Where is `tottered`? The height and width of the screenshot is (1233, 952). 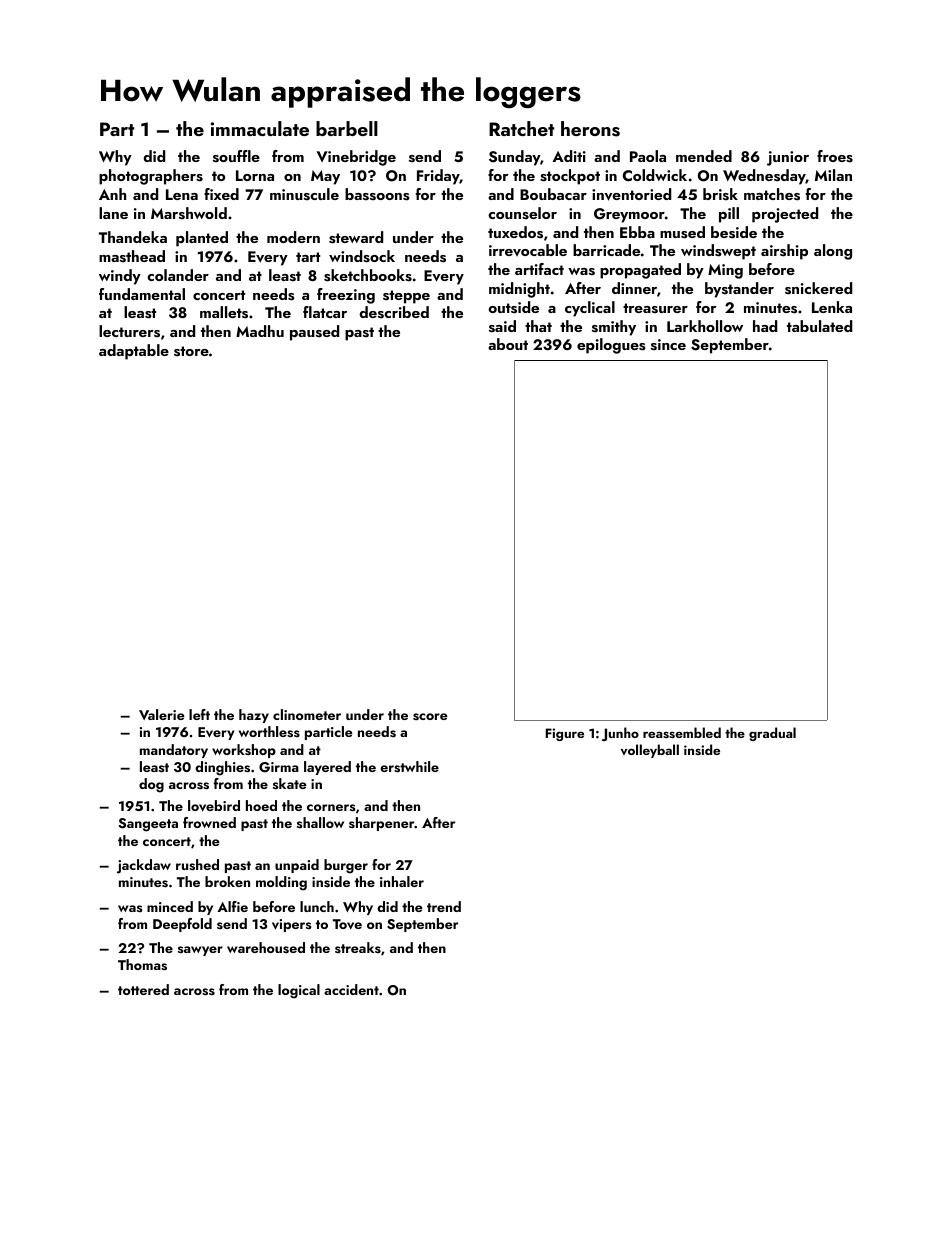 tottered is located at coordinates (143, 989).
